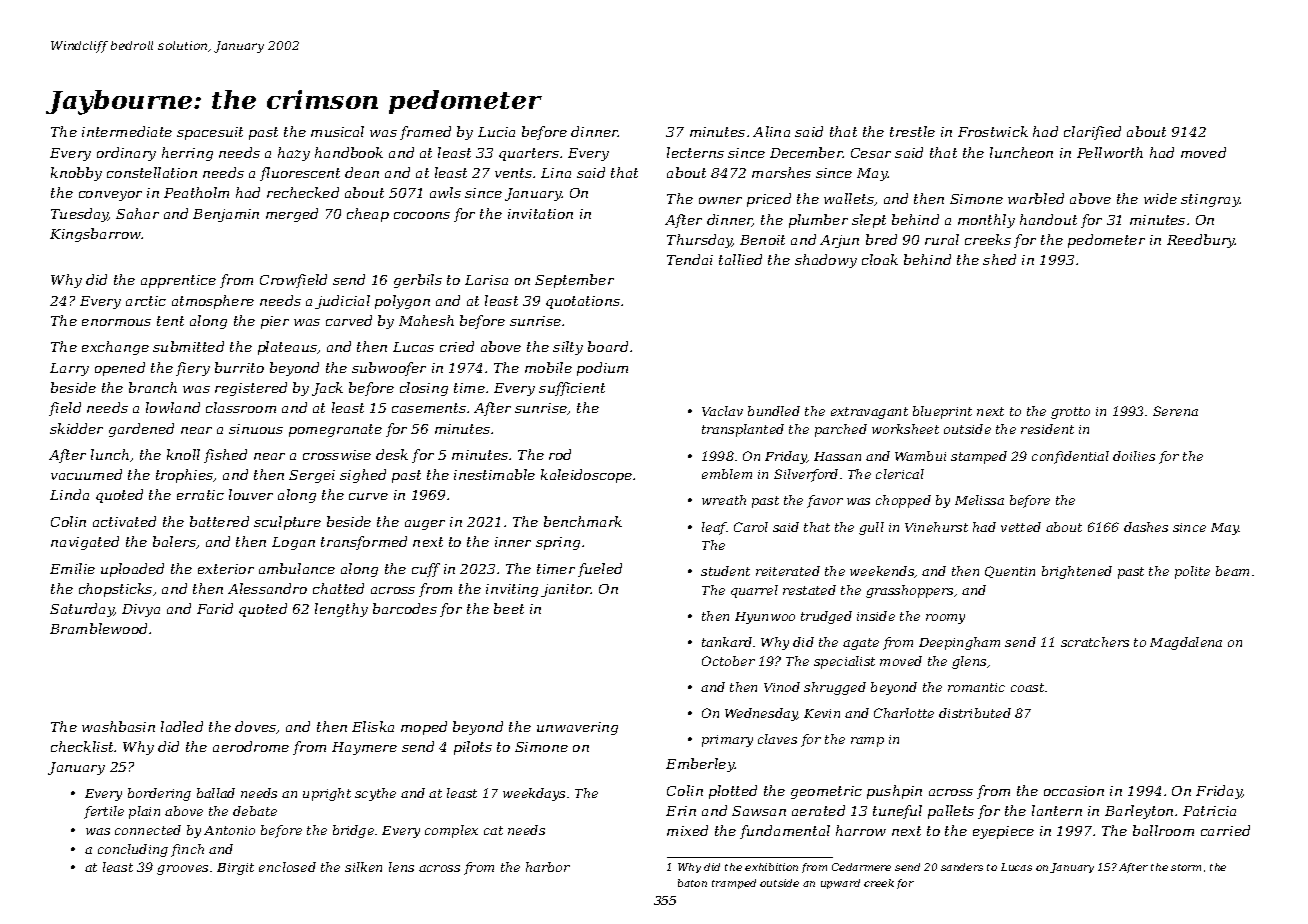 The width and height of the screenshot is (1308, 924). I want to click on Frostwick, so click(993, 131).
